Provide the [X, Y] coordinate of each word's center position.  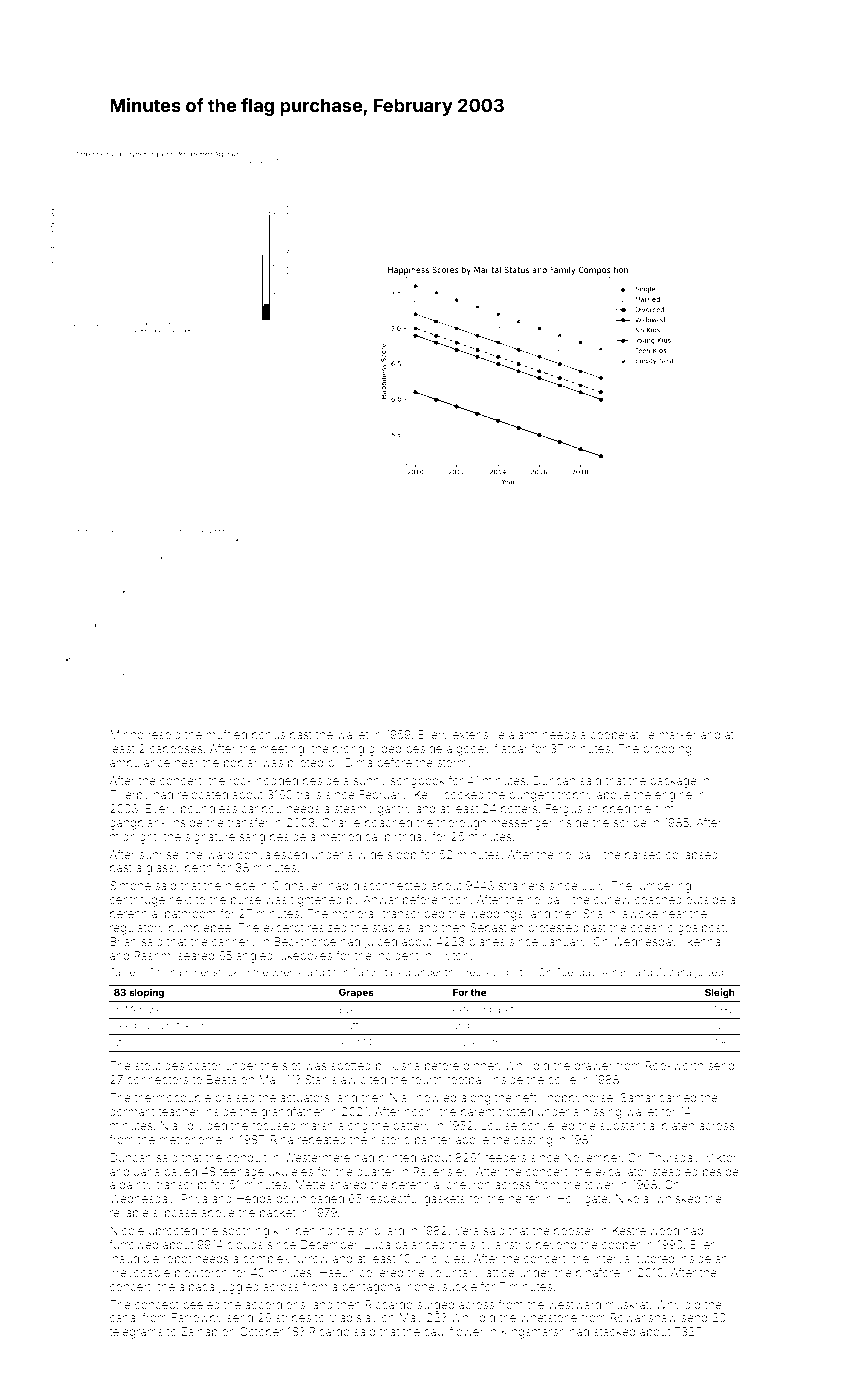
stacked [614, 1331]
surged [435, 1306]
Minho [127, 734]
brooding [667, 750]
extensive [479, 734]
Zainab [199, 1331]
